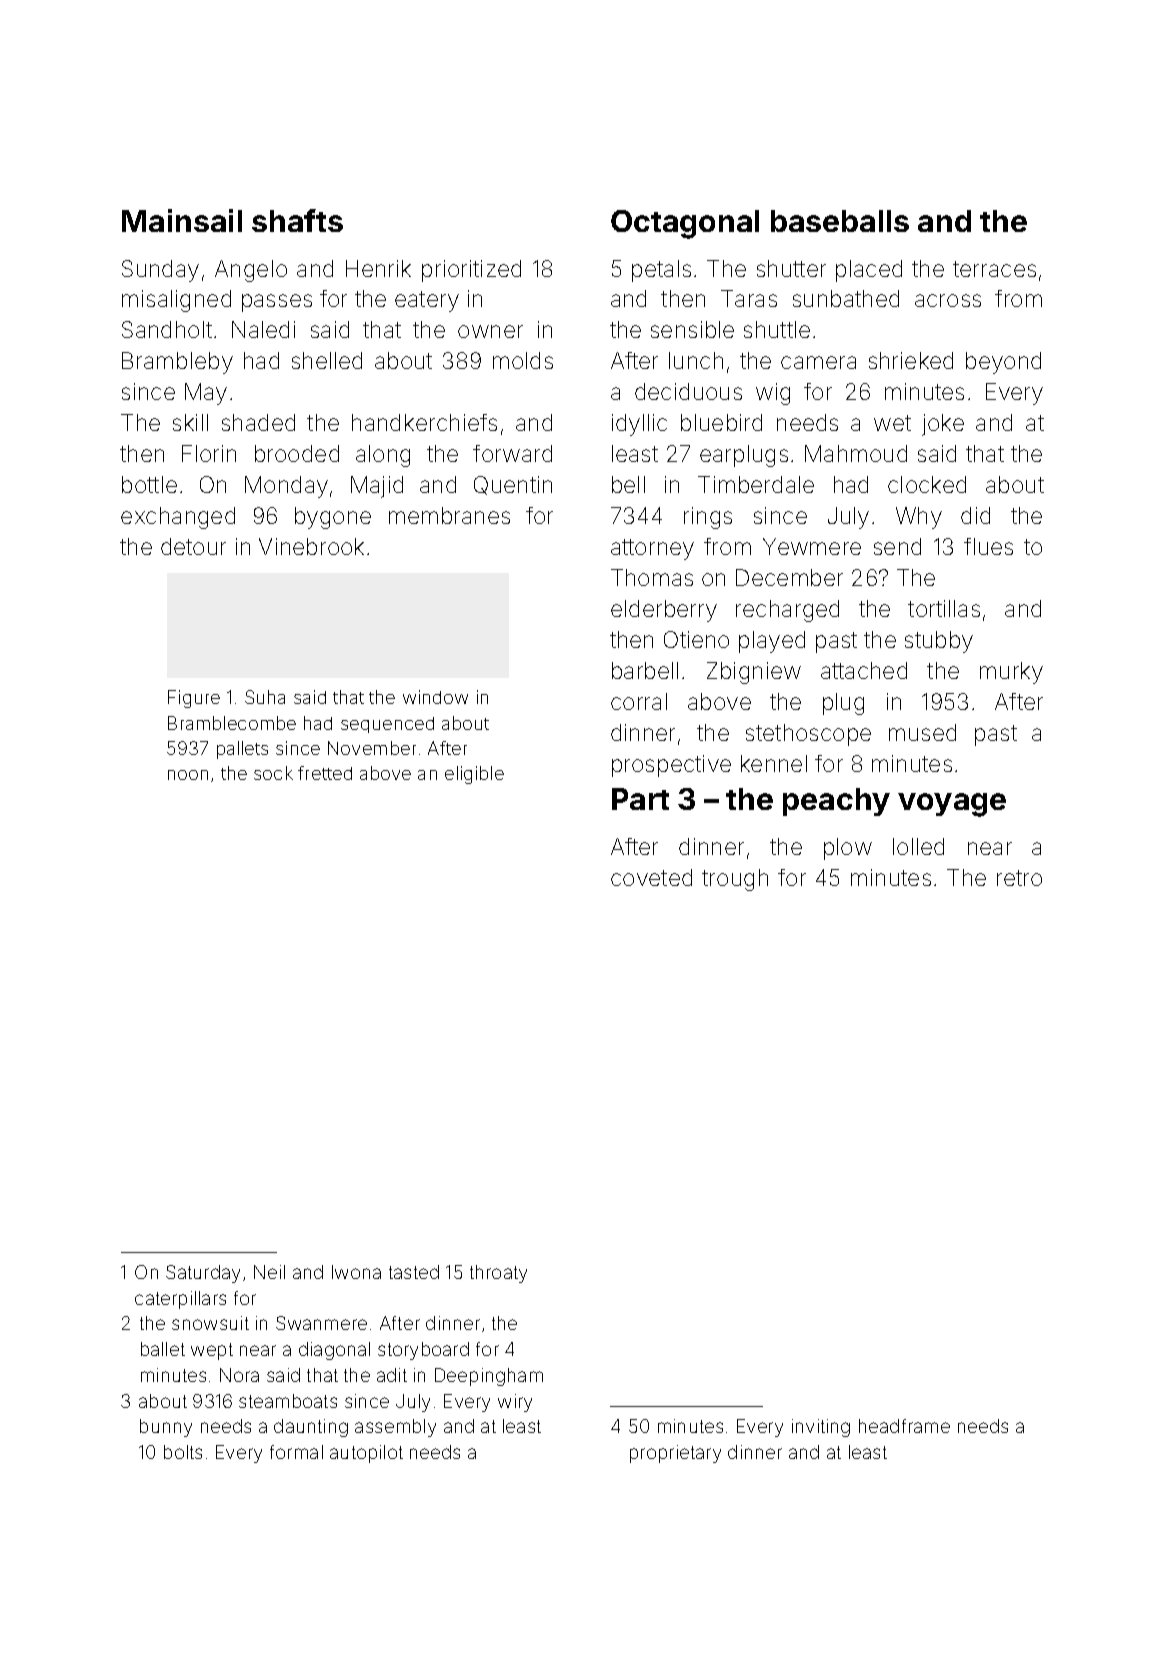 The height and width of the screenshot is (1654, 1165). I want to click on window, so click(435, 697).
